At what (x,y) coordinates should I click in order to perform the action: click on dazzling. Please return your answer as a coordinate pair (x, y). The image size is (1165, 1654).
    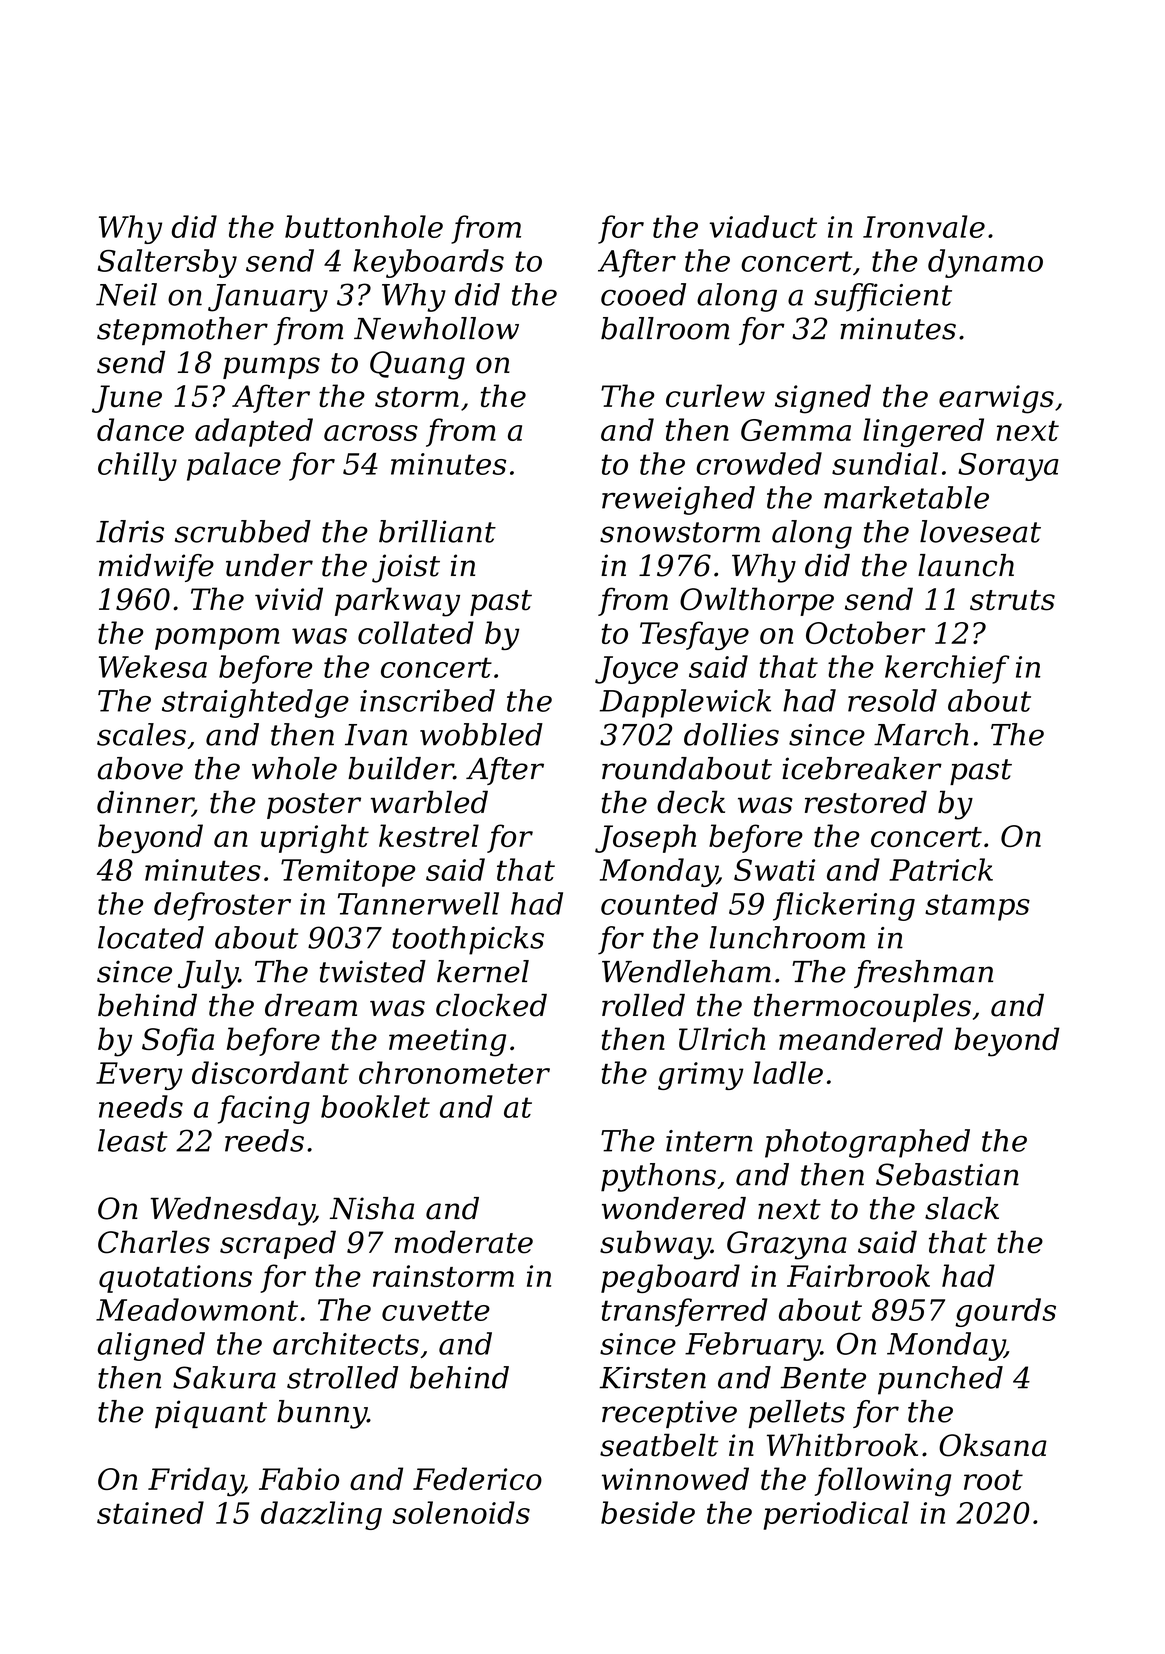
    Looking at the image, I should click on (321, 1515).
